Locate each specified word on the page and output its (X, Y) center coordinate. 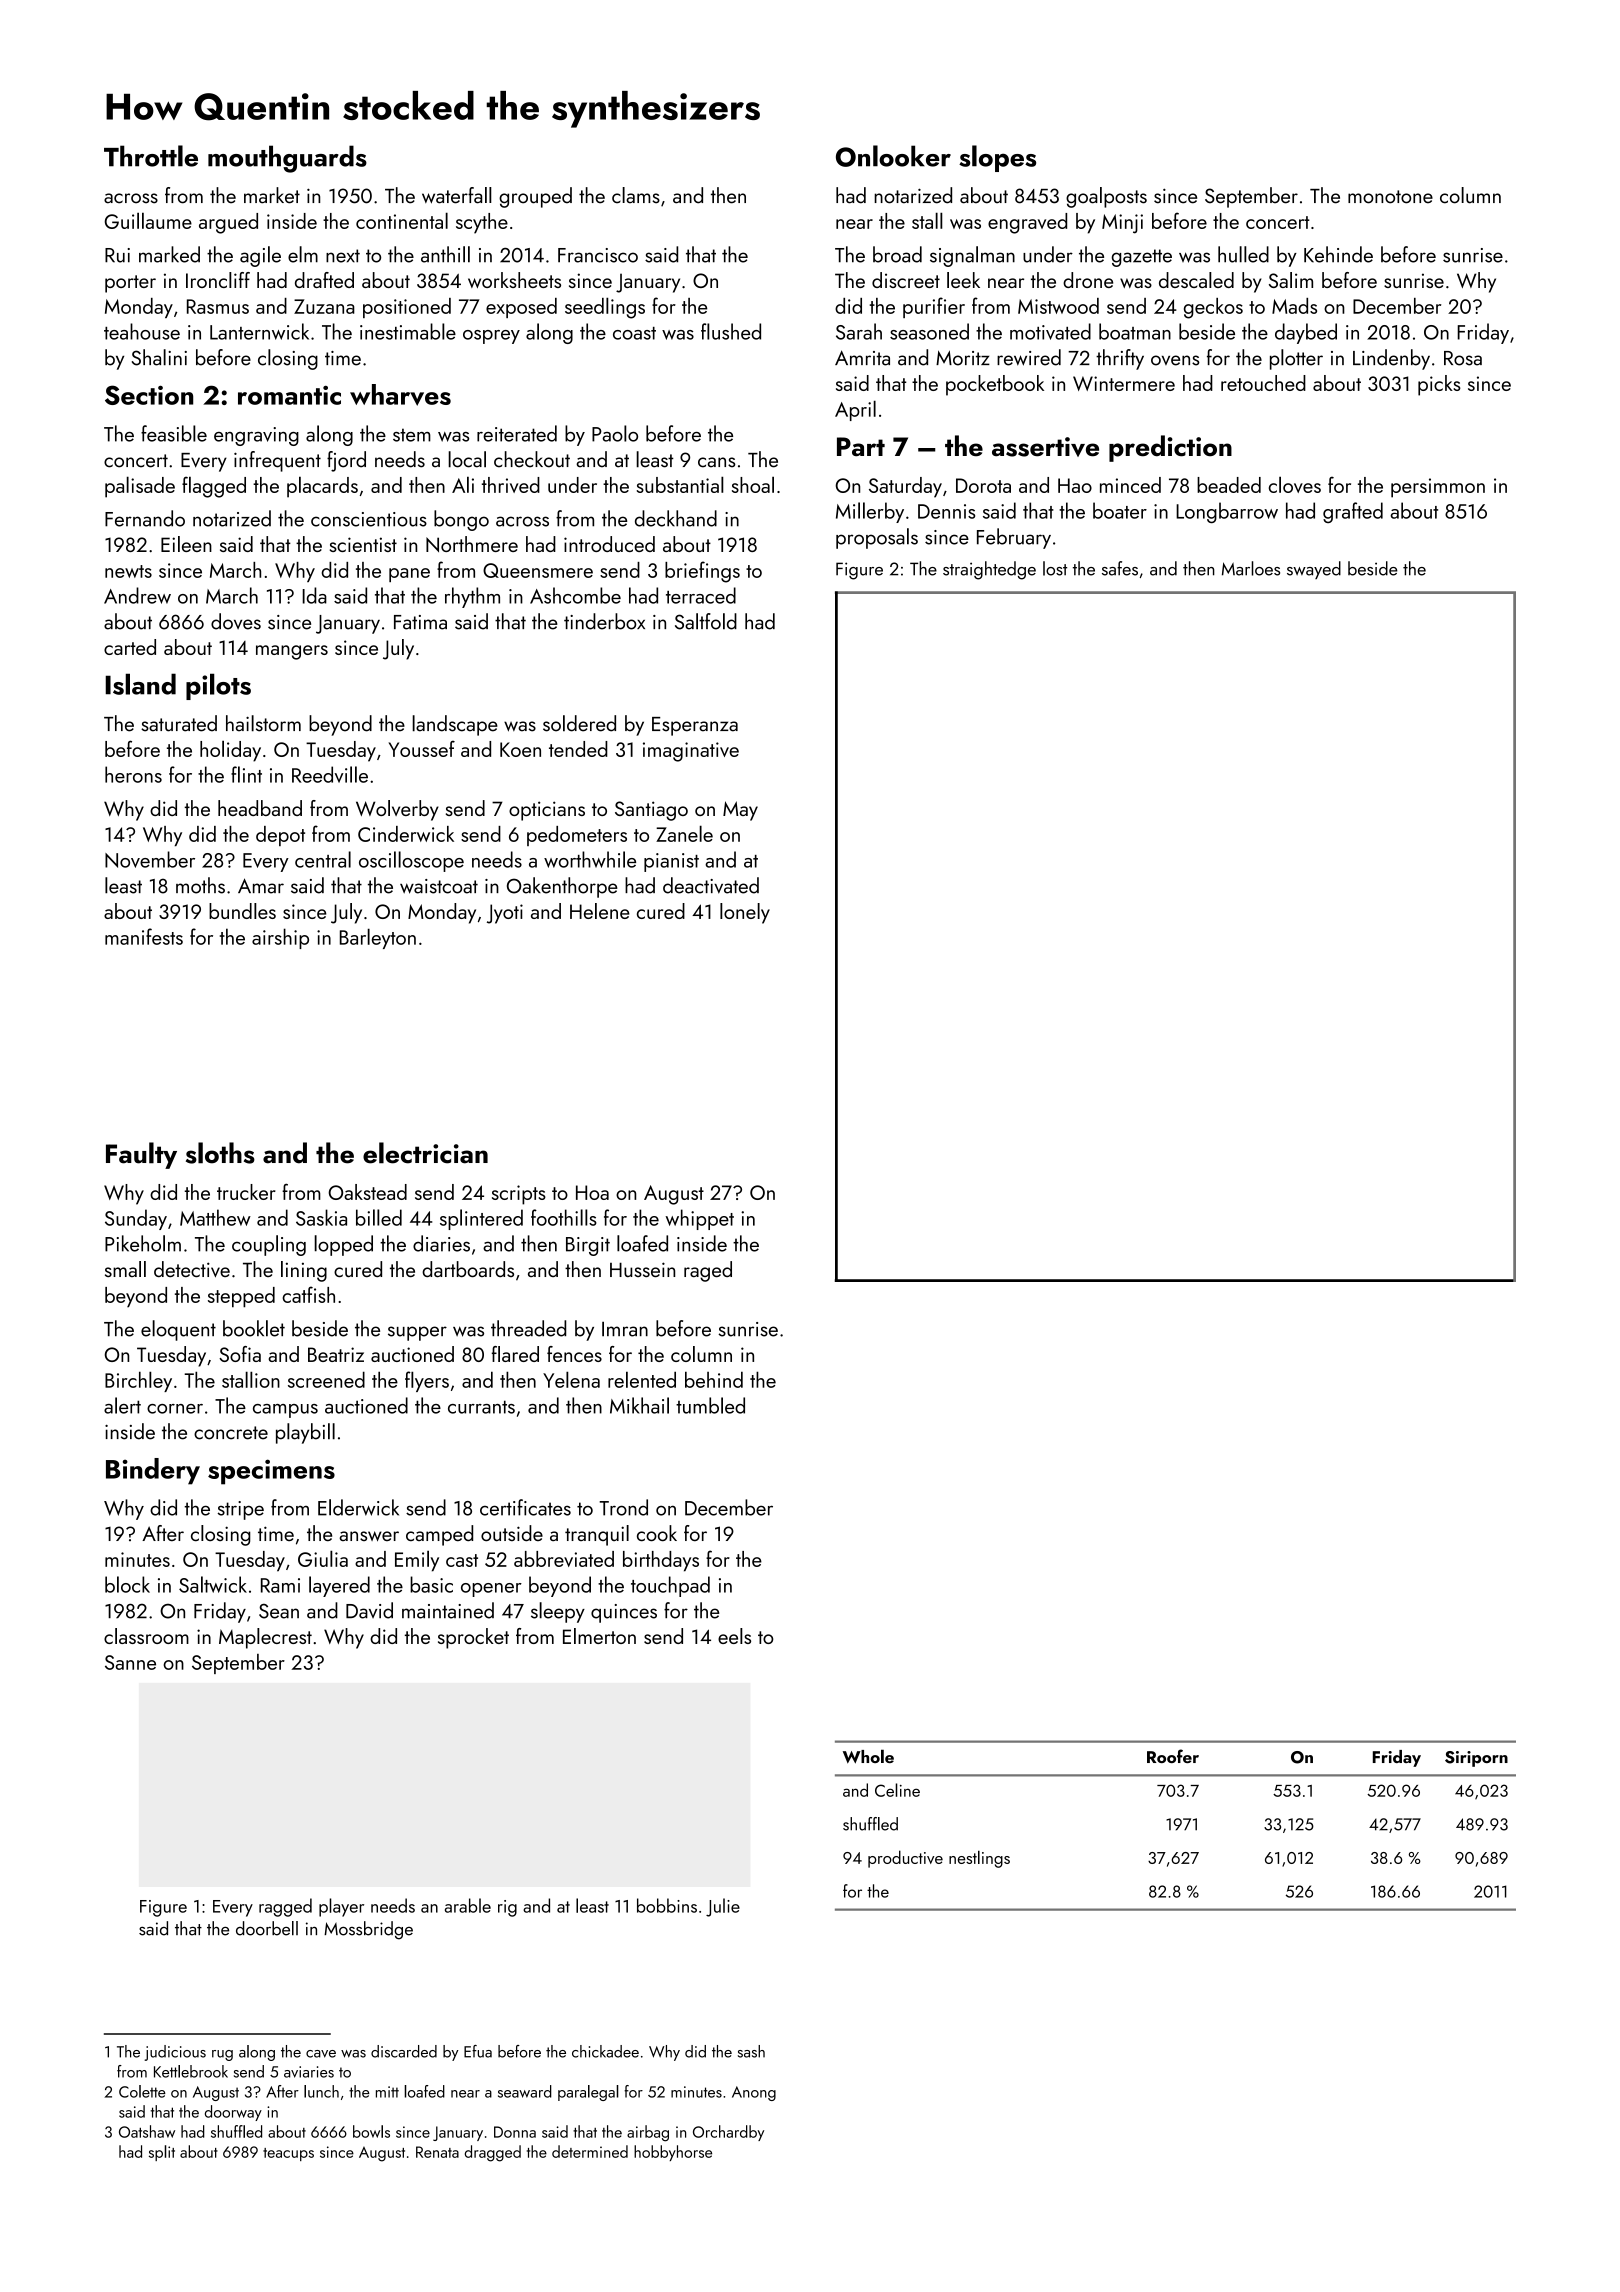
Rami (280, 1585)
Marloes (1251, 568)
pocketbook (995, 385)
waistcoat (439, 886)
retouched (1263, 383)
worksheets (514, 280)
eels (734, 1636)
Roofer (1173, 1756)
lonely (745, 913)
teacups (288, 2154)
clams (636, 195)
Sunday (136, 1219)
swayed (1314, 570)
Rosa (1463, 358)
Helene (600, 911)
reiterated (517, 433)
